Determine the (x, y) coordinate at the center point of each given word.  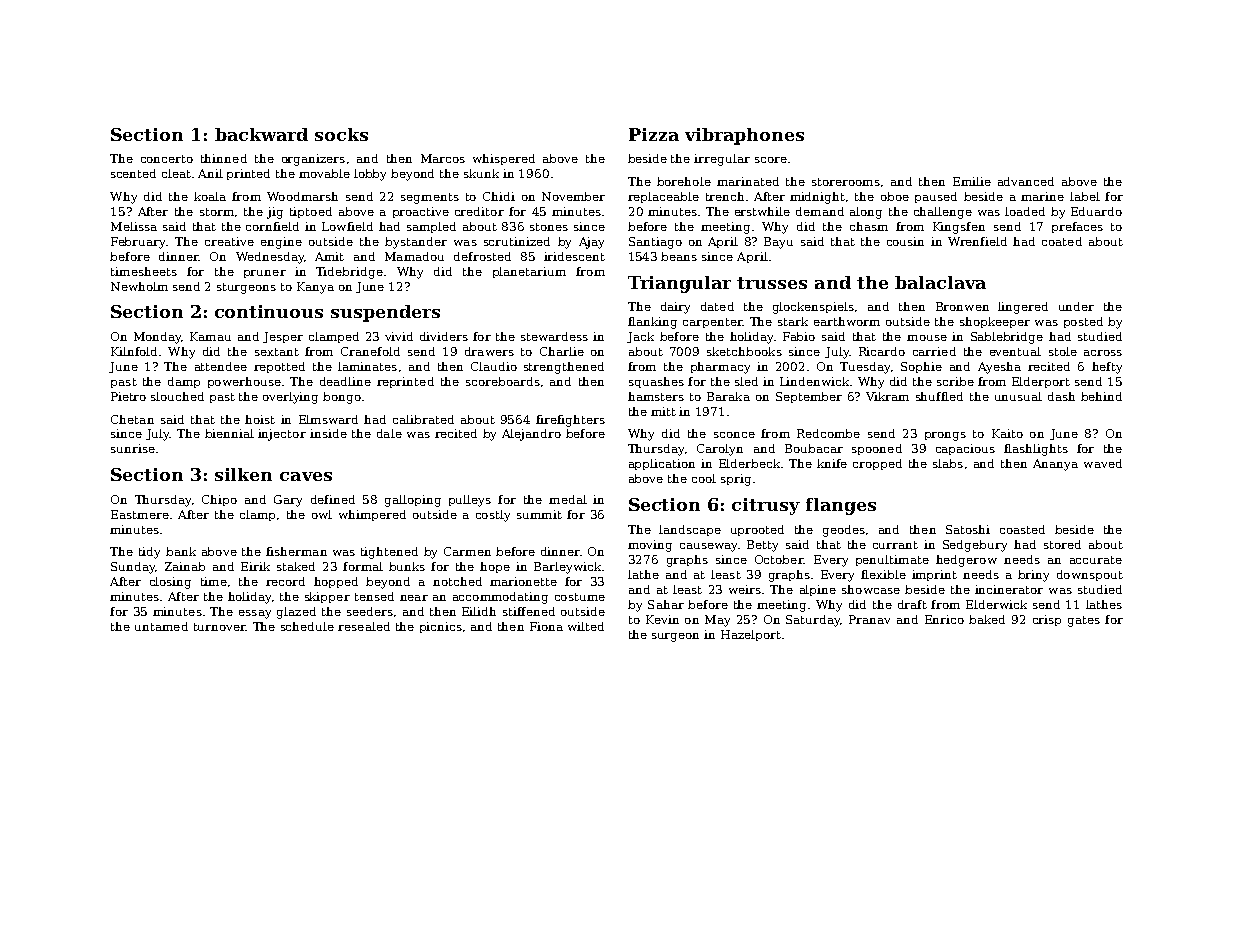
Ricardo (882, 351)
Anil (210, 173)
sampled (431, 227)
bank (181, 551)
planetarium (529, 272)
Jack (640, 337)
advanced (1026, 181)
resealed (364, 626)
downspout (1090, 575)
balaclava (940, 282)
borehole (684, 181)
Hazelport (751, 635)
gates (1084, 621)
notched (457, 581)
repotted (279, 367)
